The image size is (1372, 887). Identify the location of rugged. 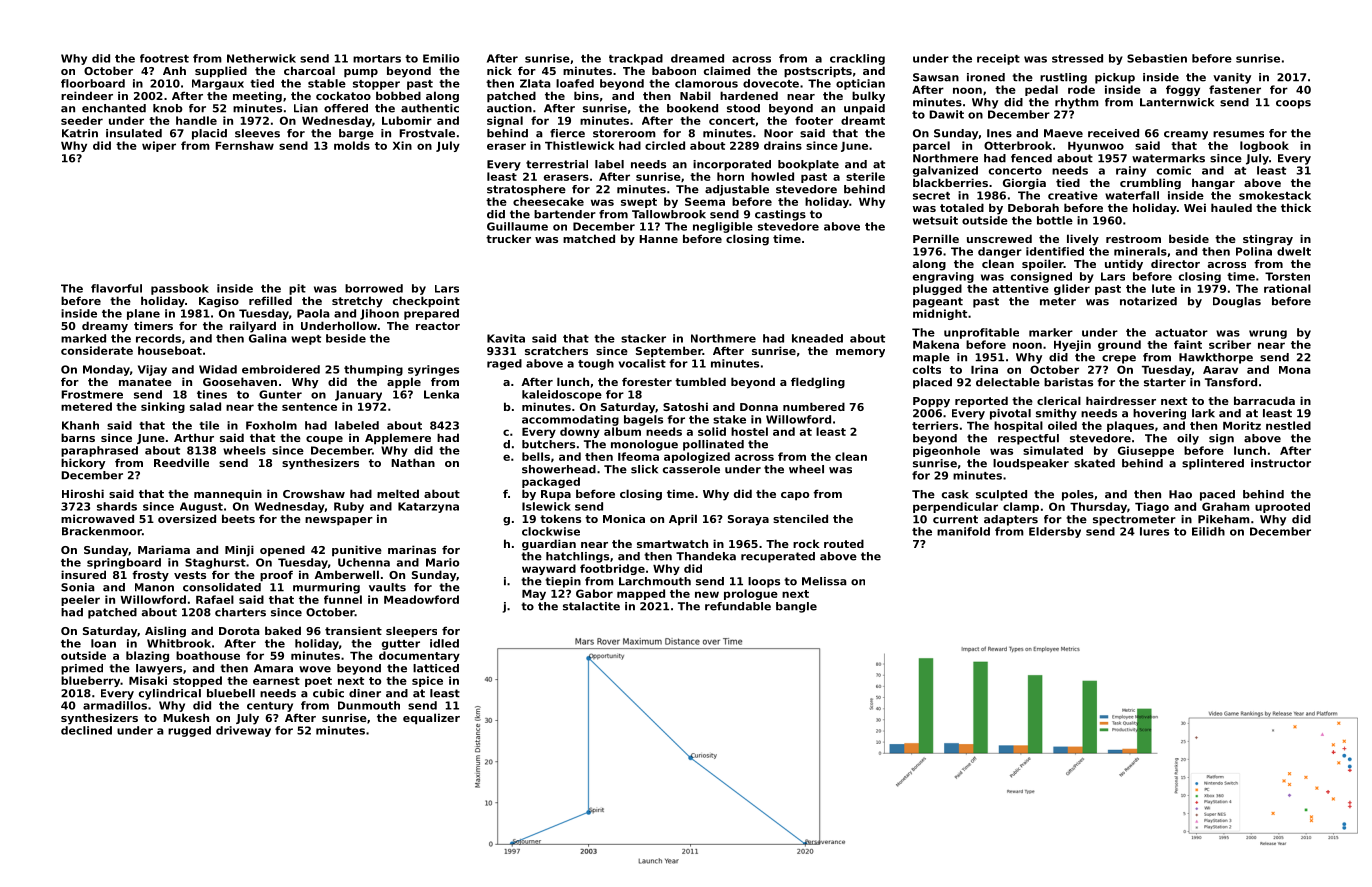
(189, 731).
